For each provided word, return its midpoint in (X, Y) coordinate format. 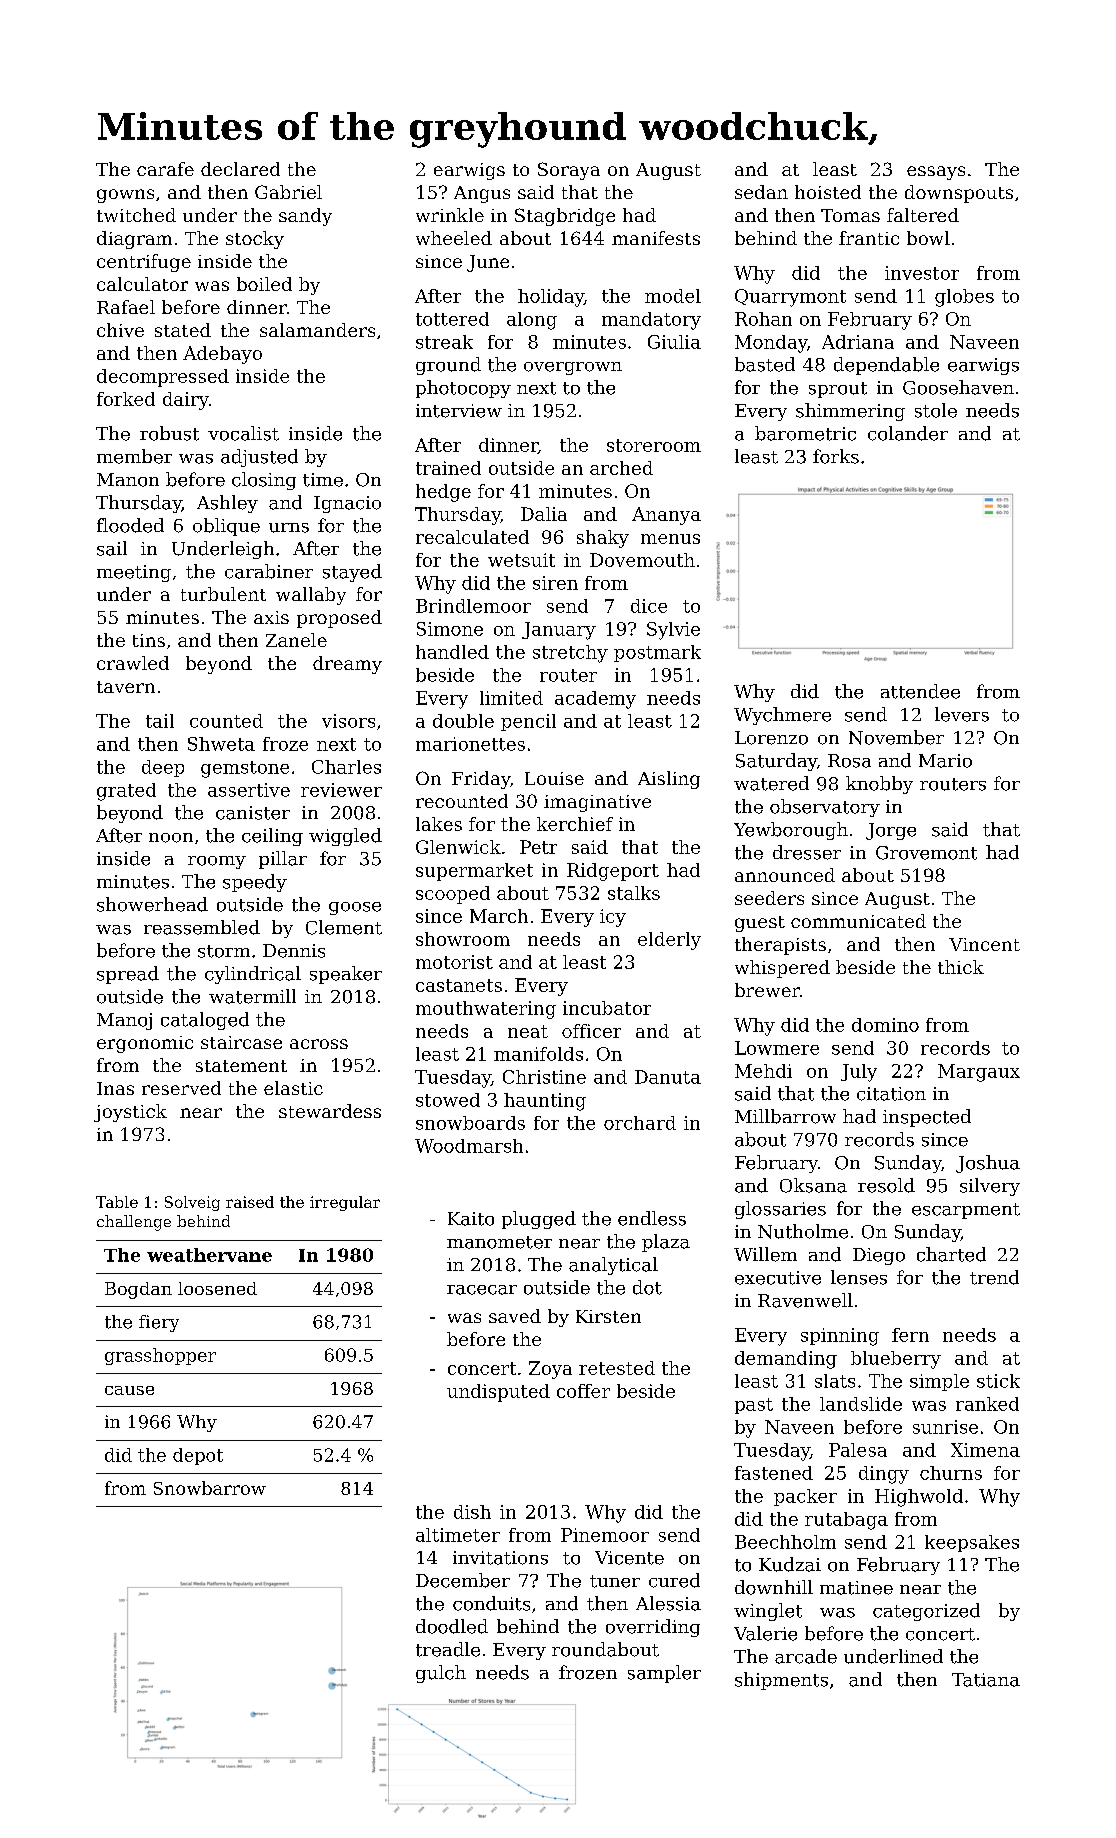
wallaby (311, 596)
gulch (441, 1674)
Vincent (984, 944)
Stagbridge (565, 217)
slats (835, 1381)
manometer (499, 1242)
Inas (115, 1088)
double (463, 721)
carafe (165, 169)
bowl (928, 238)
